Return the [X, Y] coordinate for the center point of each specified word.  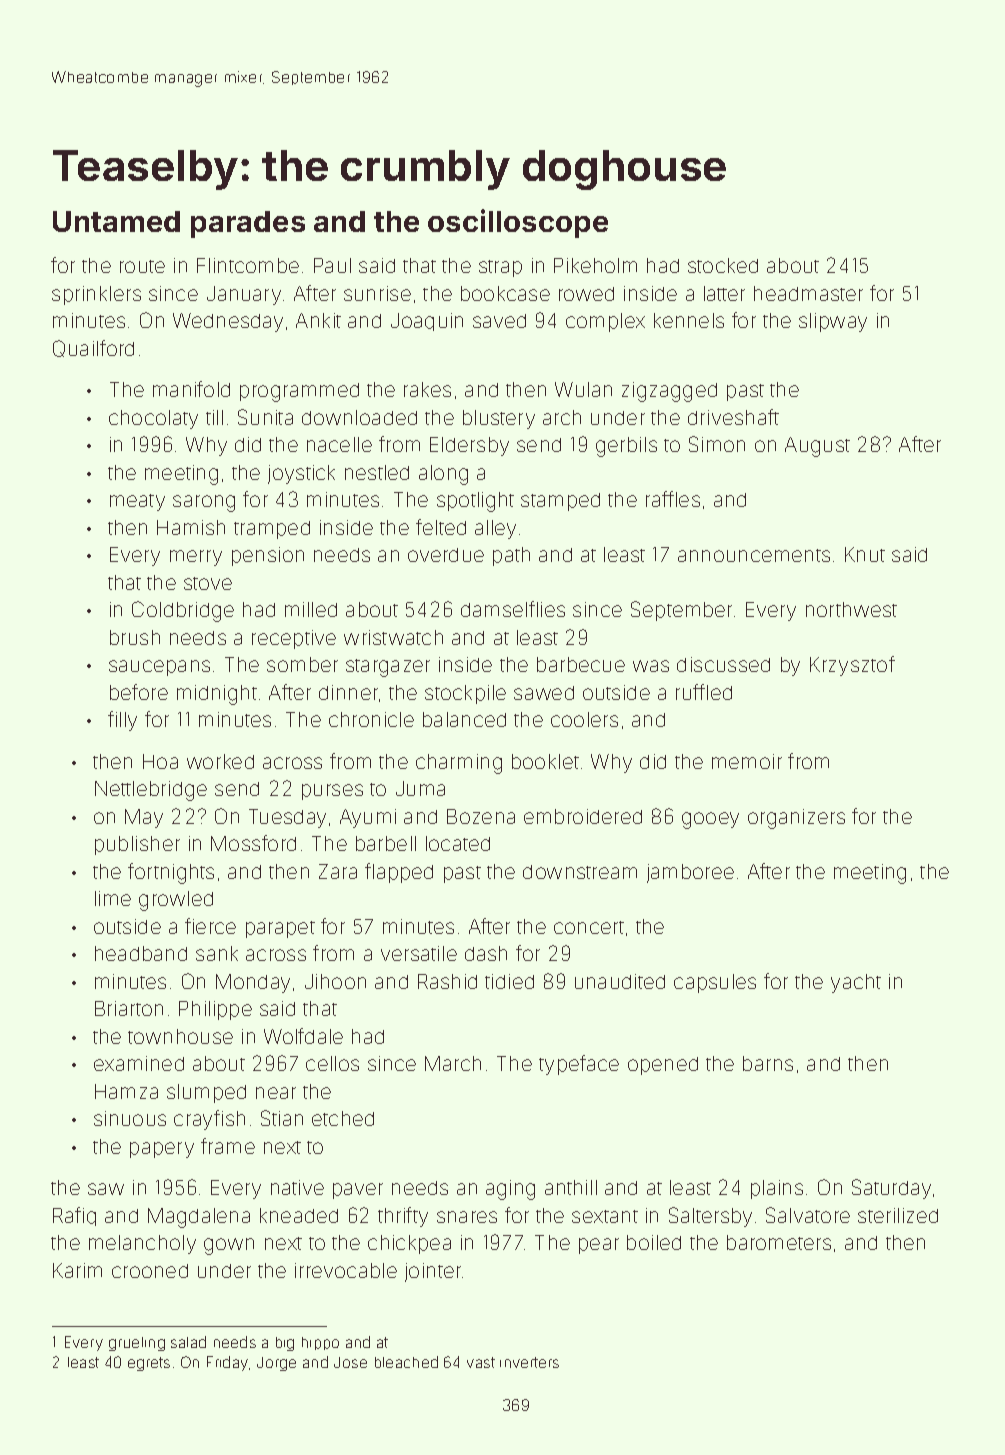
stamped [560, 502]
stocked [723, 265]
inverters [529, 1362]
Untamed [116, 221]
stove [208, 583]
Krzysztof [852, 666]
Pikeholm [595, 265]
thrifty [403, 1217]
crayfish [209, 1120]
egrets [149, 1364]
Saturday [891, 1189]
